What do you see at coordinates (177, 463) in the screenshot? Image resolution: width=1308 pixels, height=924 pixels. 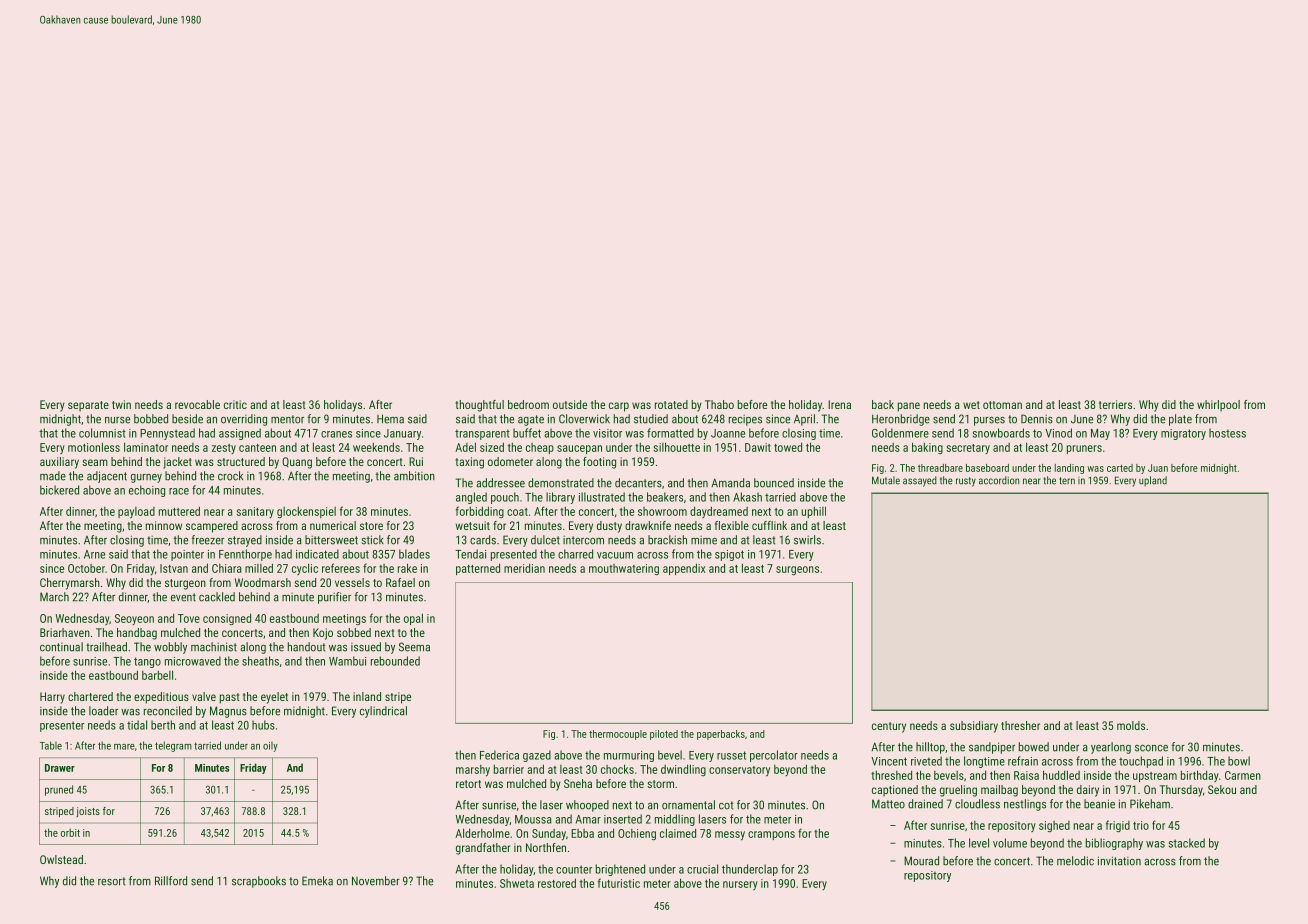 I see `jacket` at bounding box center [177, 463].
